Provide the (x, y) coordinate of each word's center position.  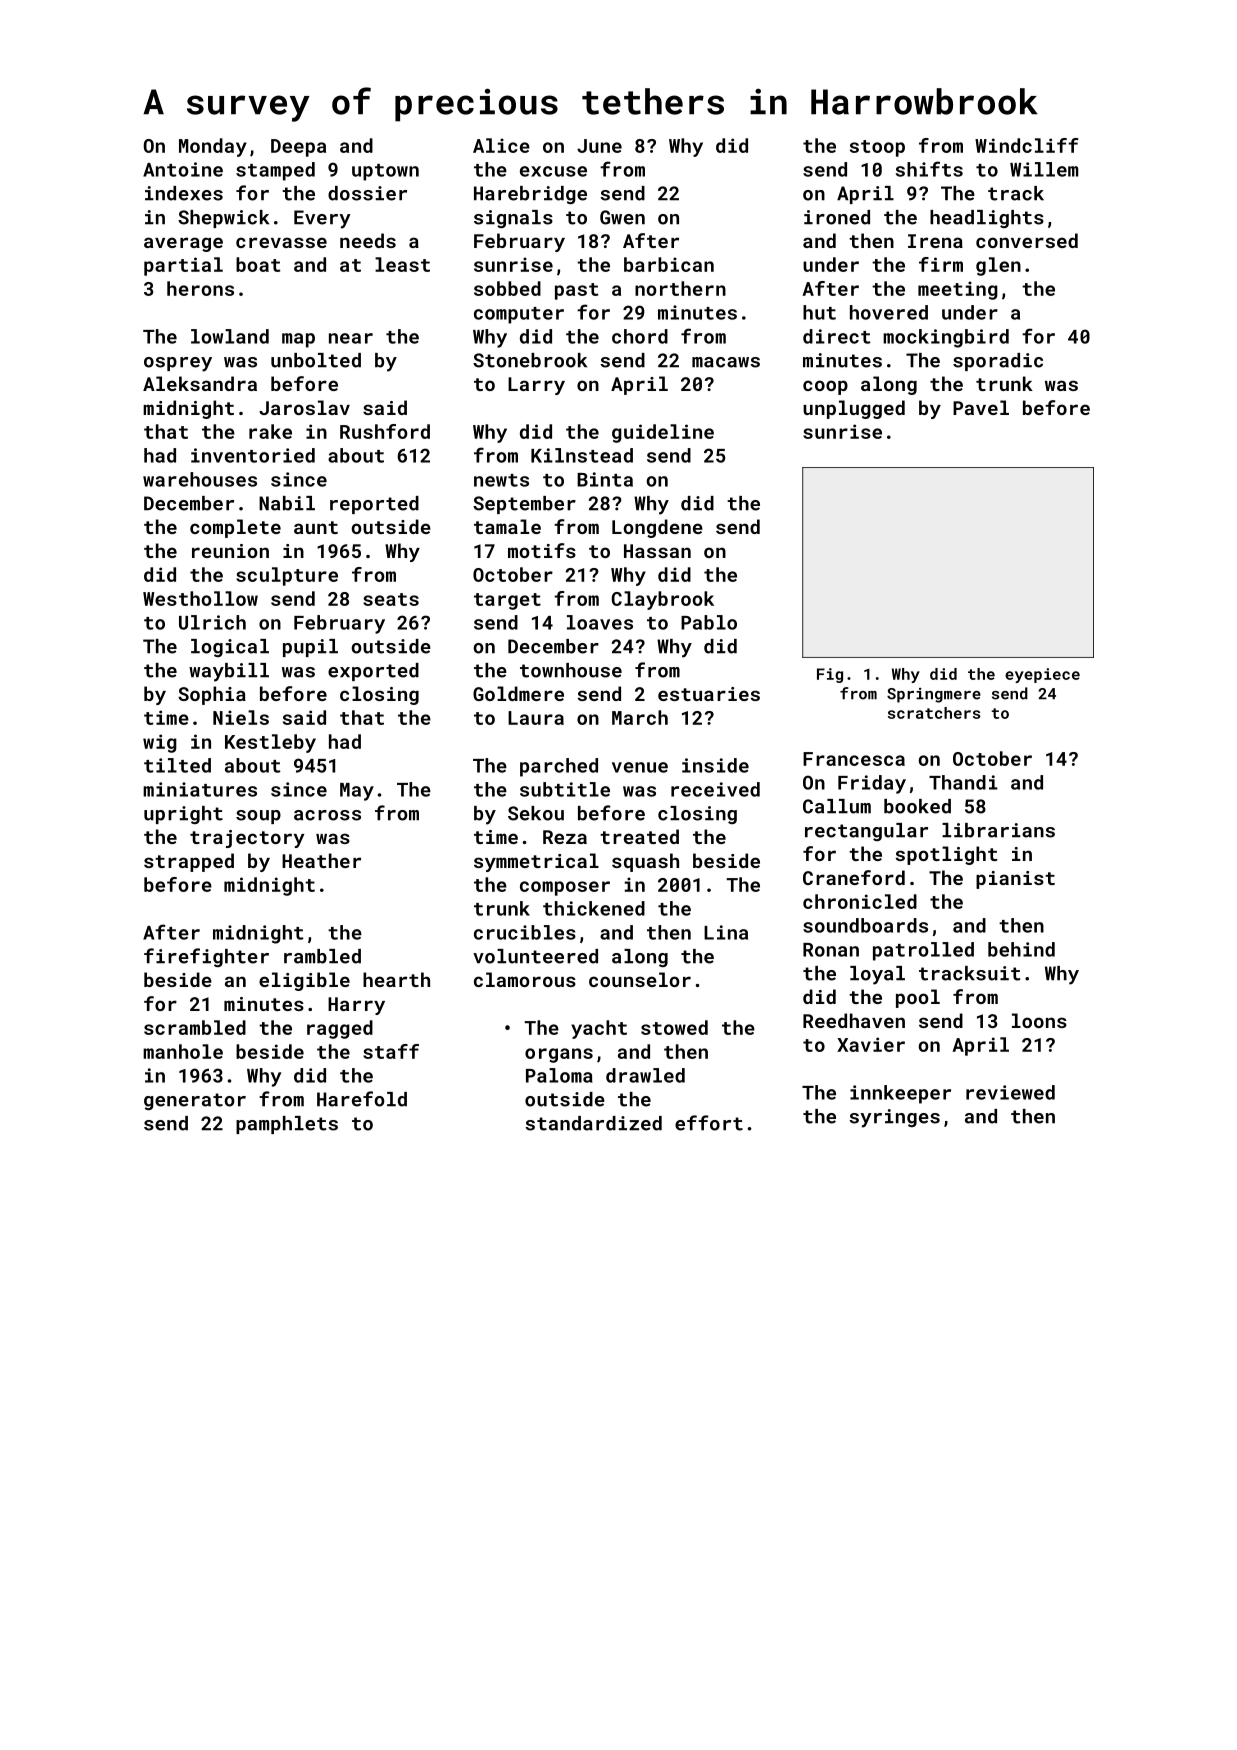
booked (917, 806)
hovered (889, 312)
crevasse (281, 242)
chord (640, 336)
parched (559, 767)
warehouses (200, 479)
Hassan (657, 551)
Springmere (934, 695)
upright (183, 815)
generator (195, 1101)
